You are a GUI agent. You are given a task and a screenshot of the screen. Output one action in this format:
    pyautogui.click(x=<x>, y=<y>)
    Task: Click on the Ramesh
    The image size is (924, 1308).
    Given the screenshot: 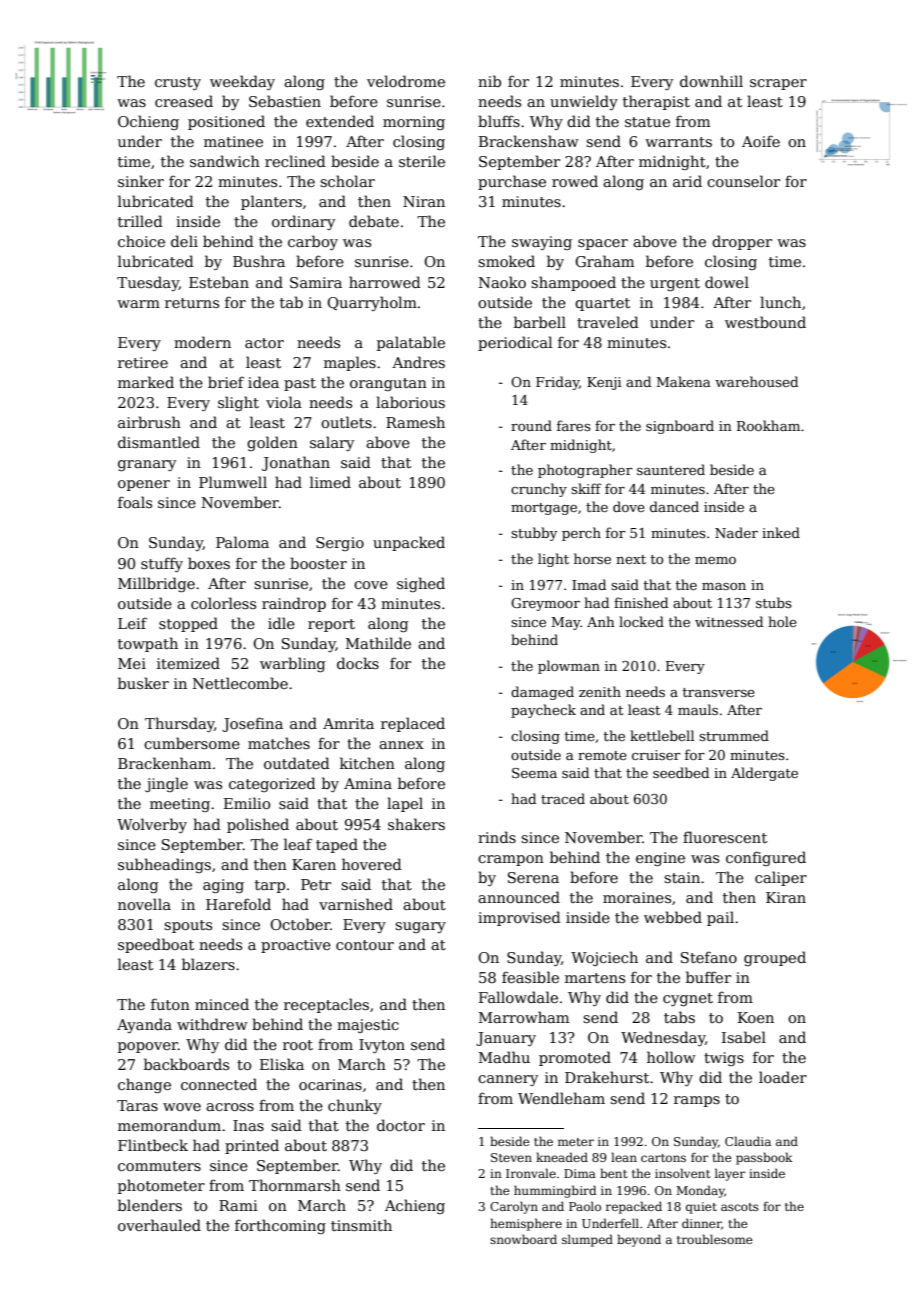 What is the action you would take?
    pyautogui.click(x=415, y=422)
